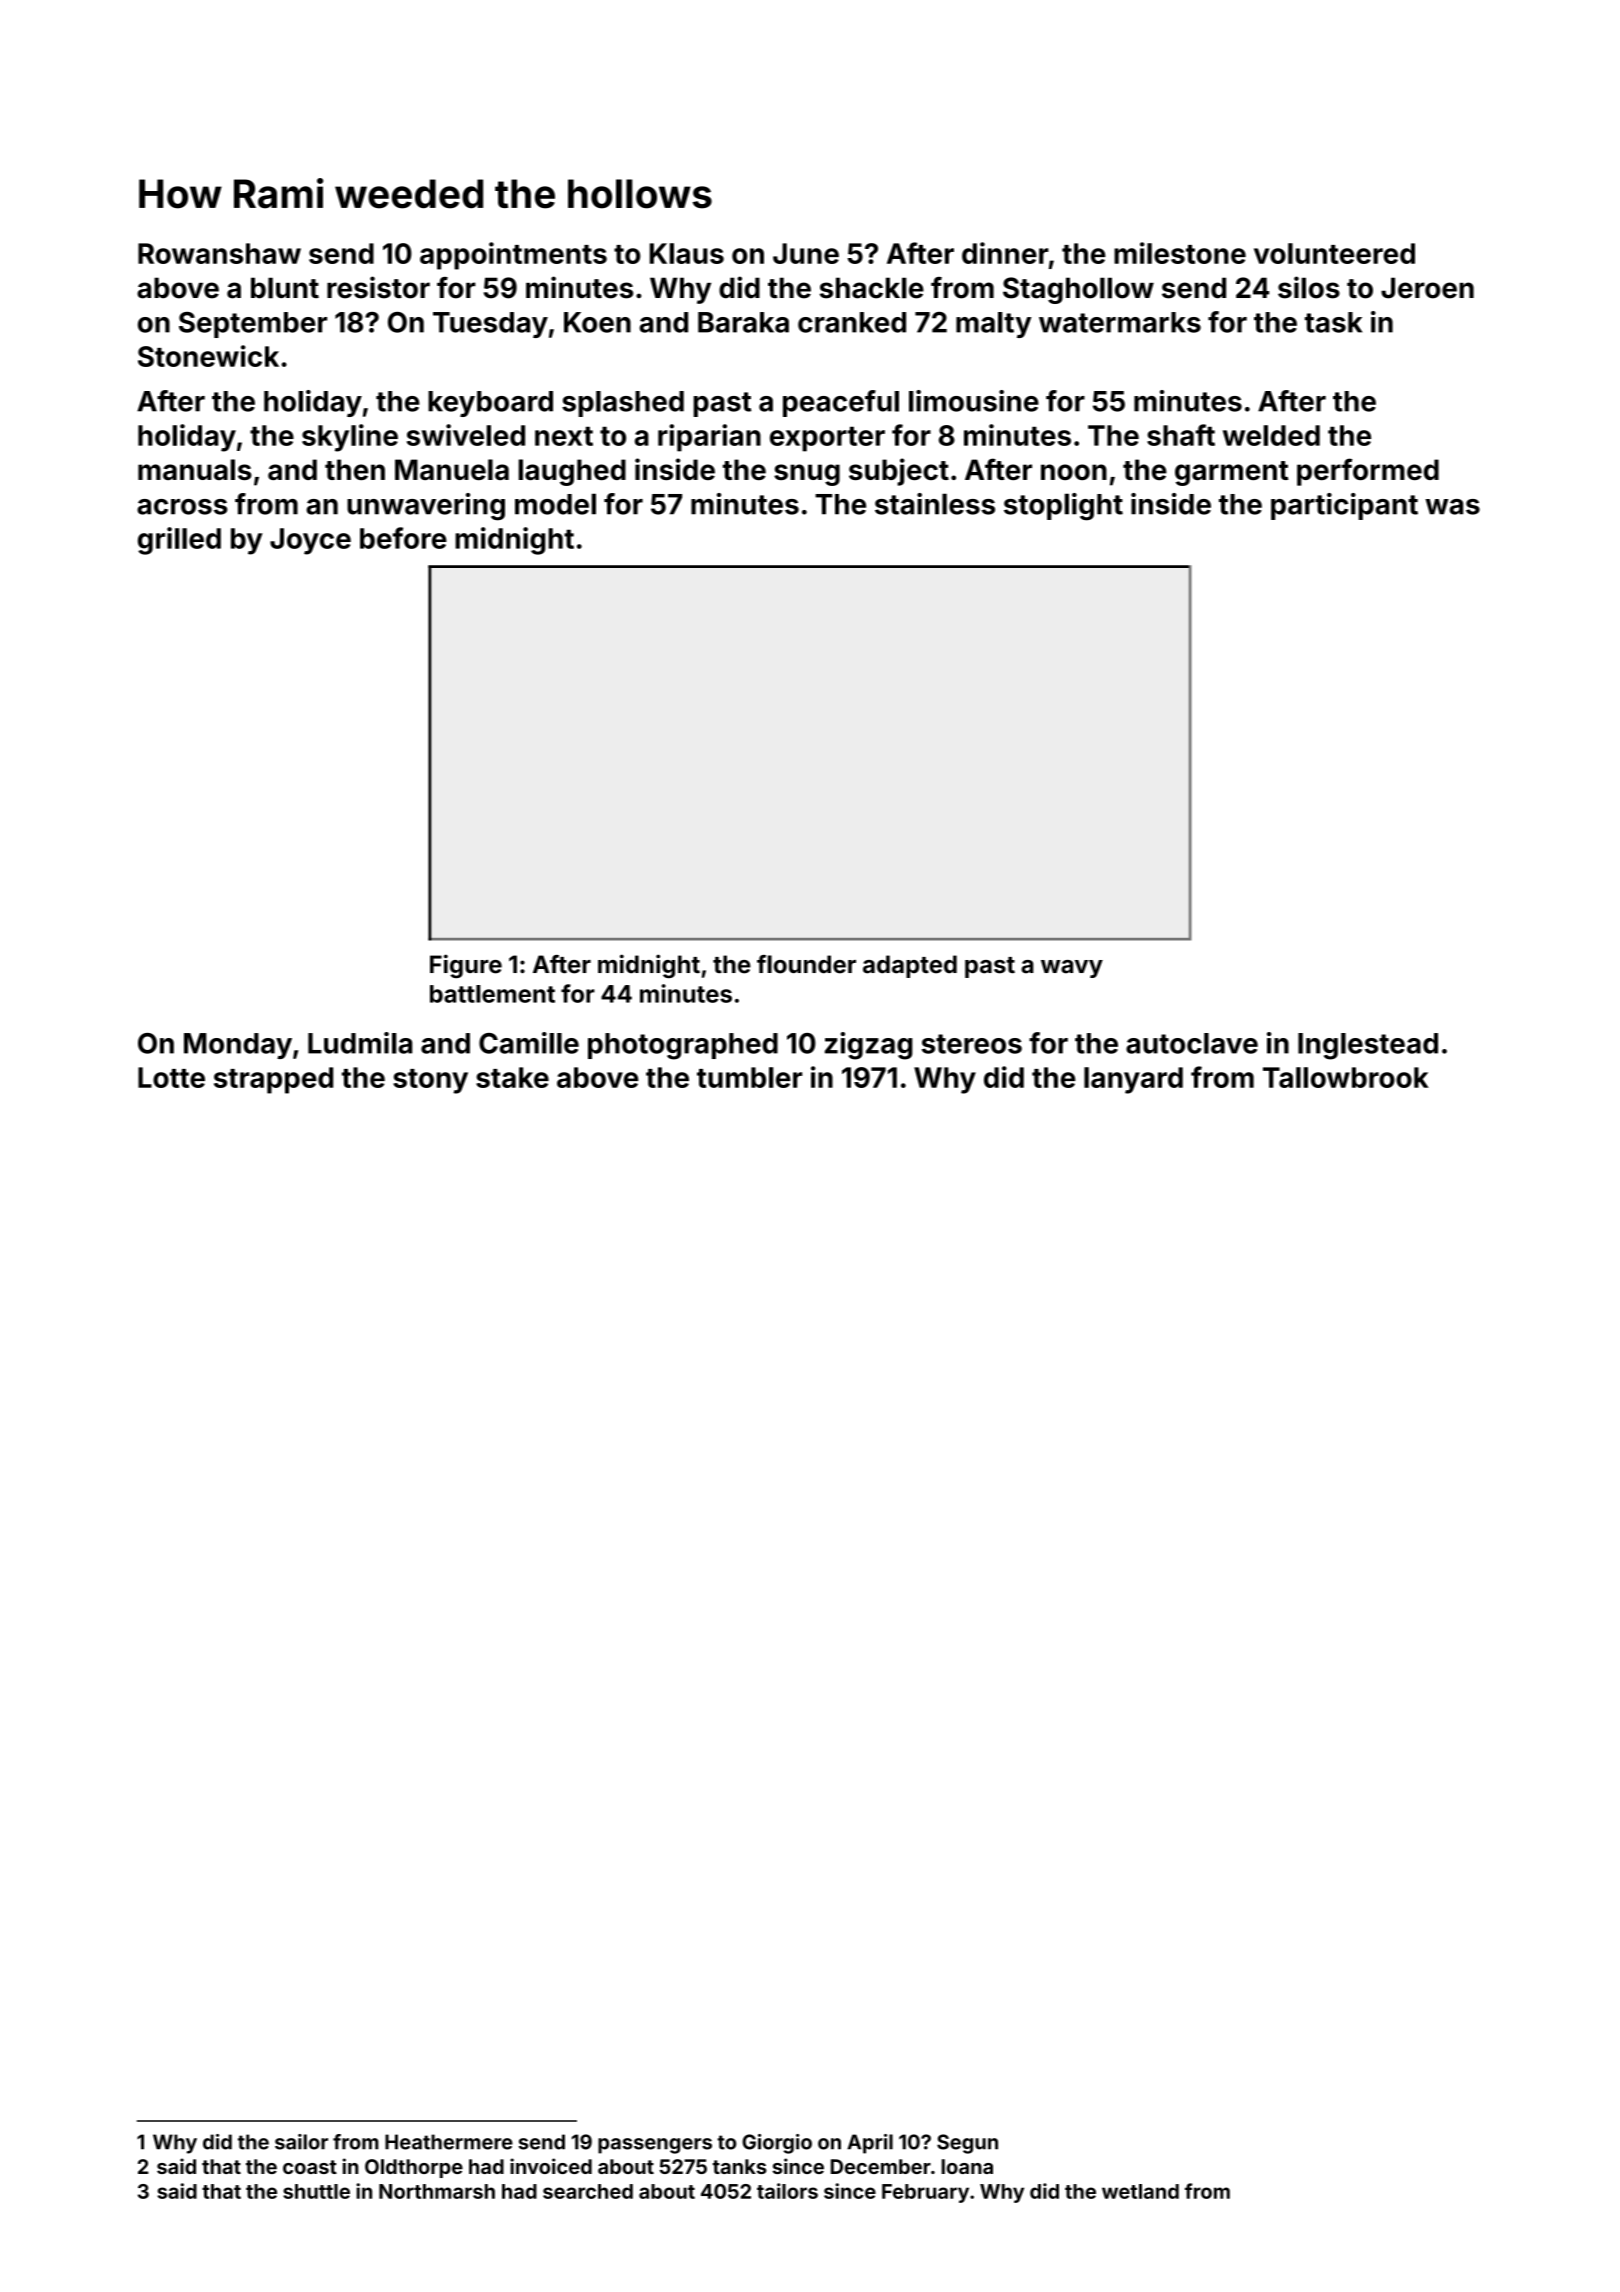 Image resolution: width=1620 pixels, height=2292 pixels. Describe the element at coordinates (437, 2191) in the document. I see `Northmarsh` at that location.
